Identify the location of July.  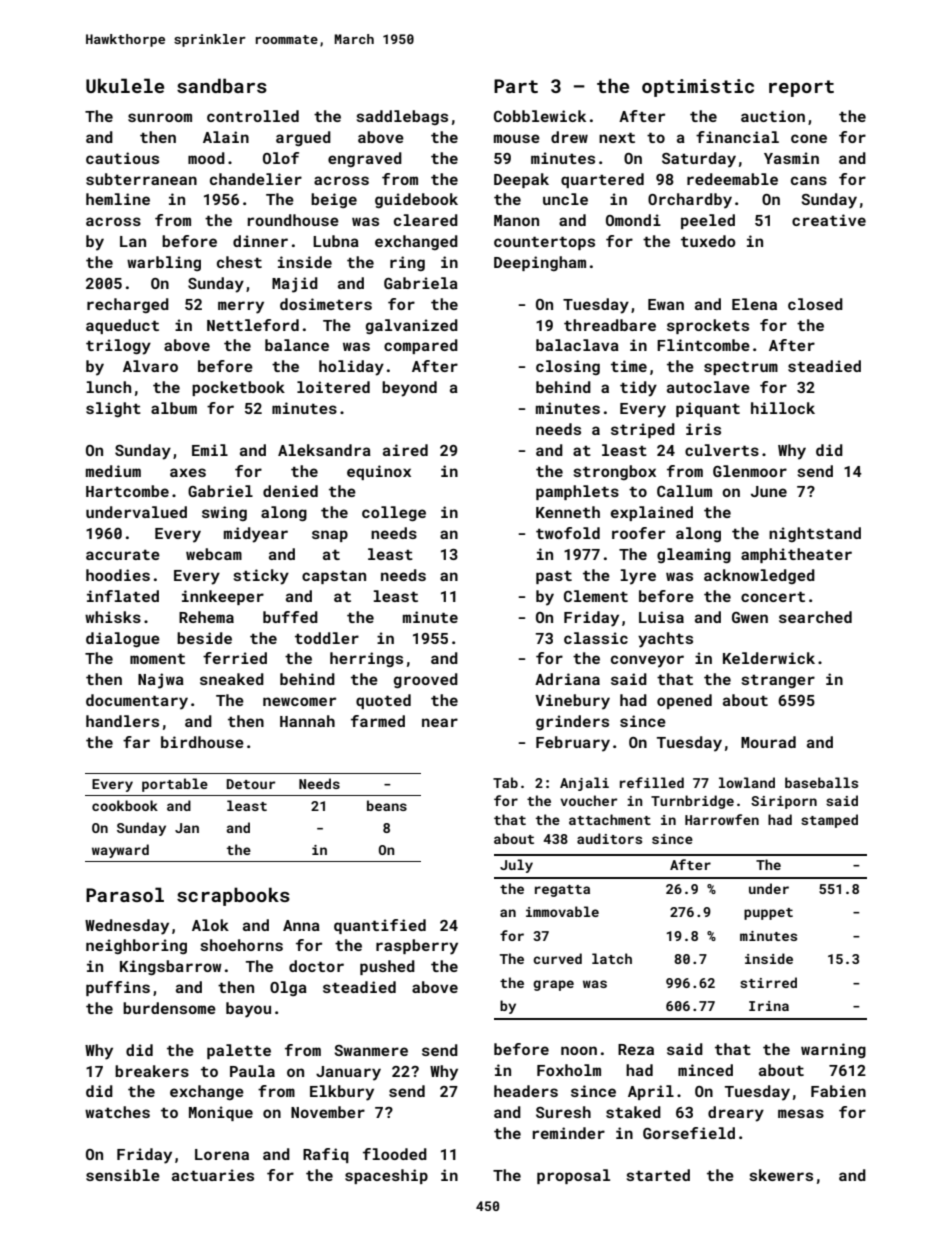
(516, 866).
